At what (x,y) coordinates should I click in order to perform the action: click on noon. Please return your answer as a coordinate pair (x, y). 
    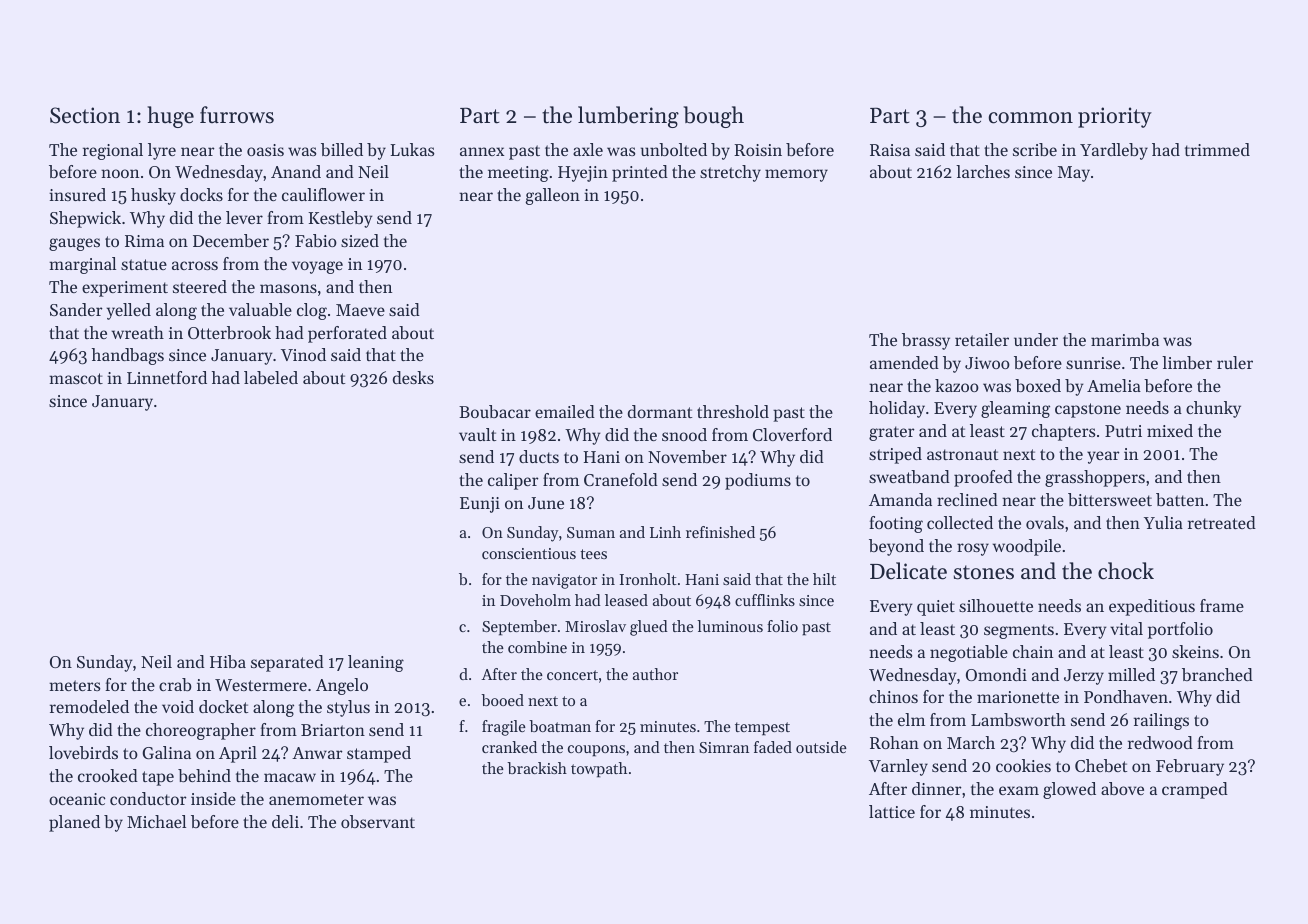
    Looking at the image, I should click on (120, 173).
